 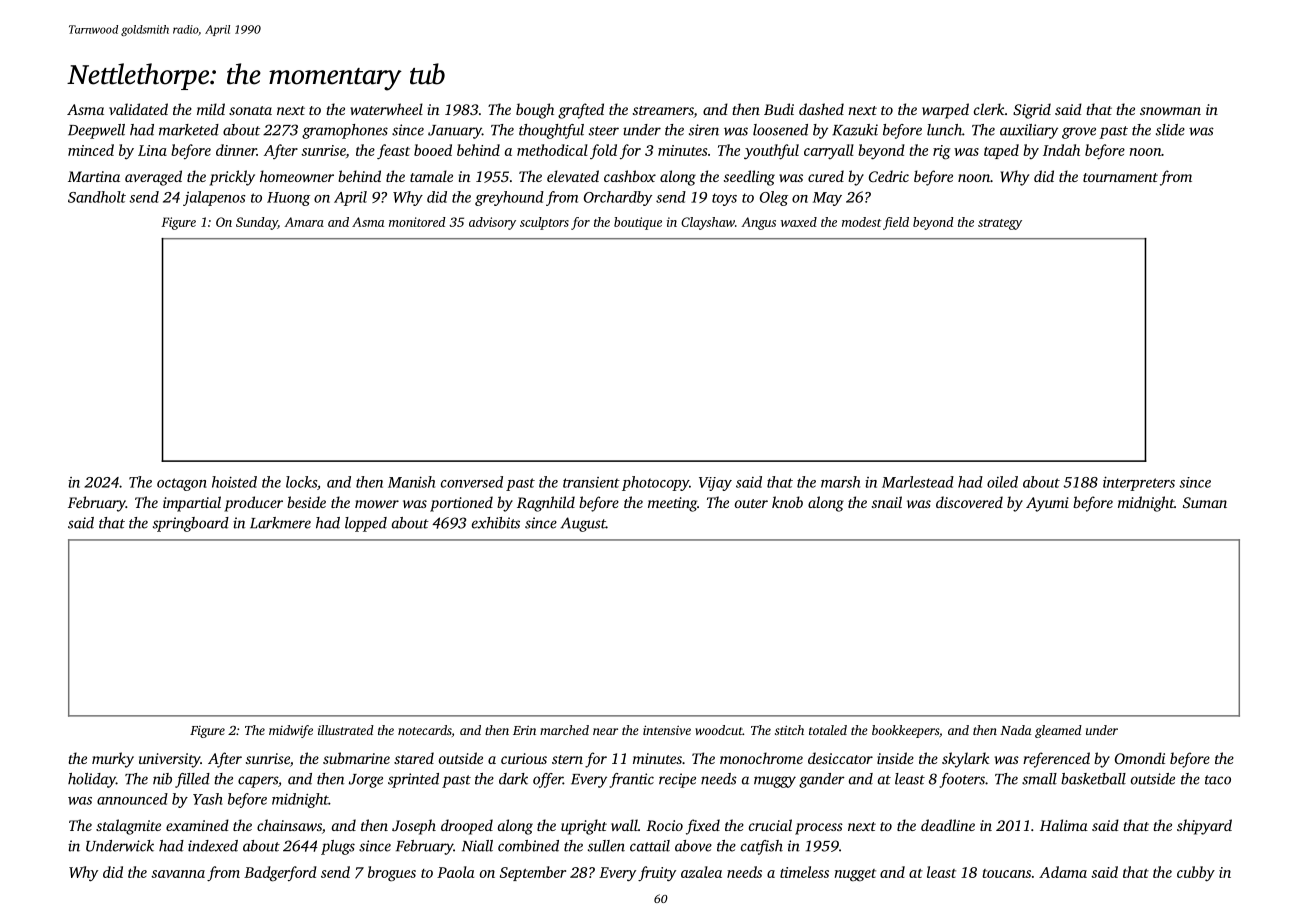 I want to click on oiled, so click(x=1002, y=482).
